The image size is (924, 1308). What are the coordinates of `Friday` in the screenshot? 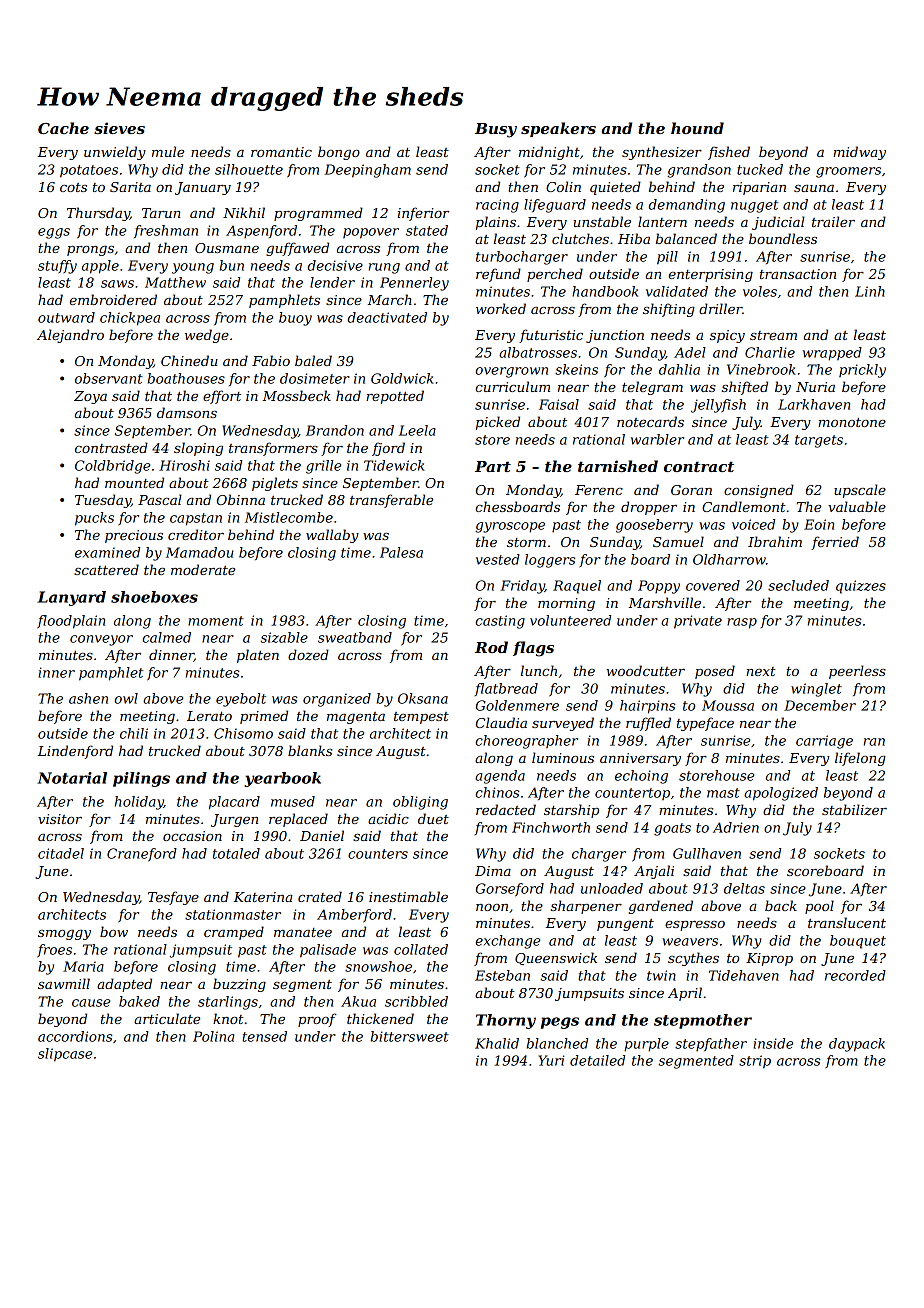 It's located at (522, 587).
